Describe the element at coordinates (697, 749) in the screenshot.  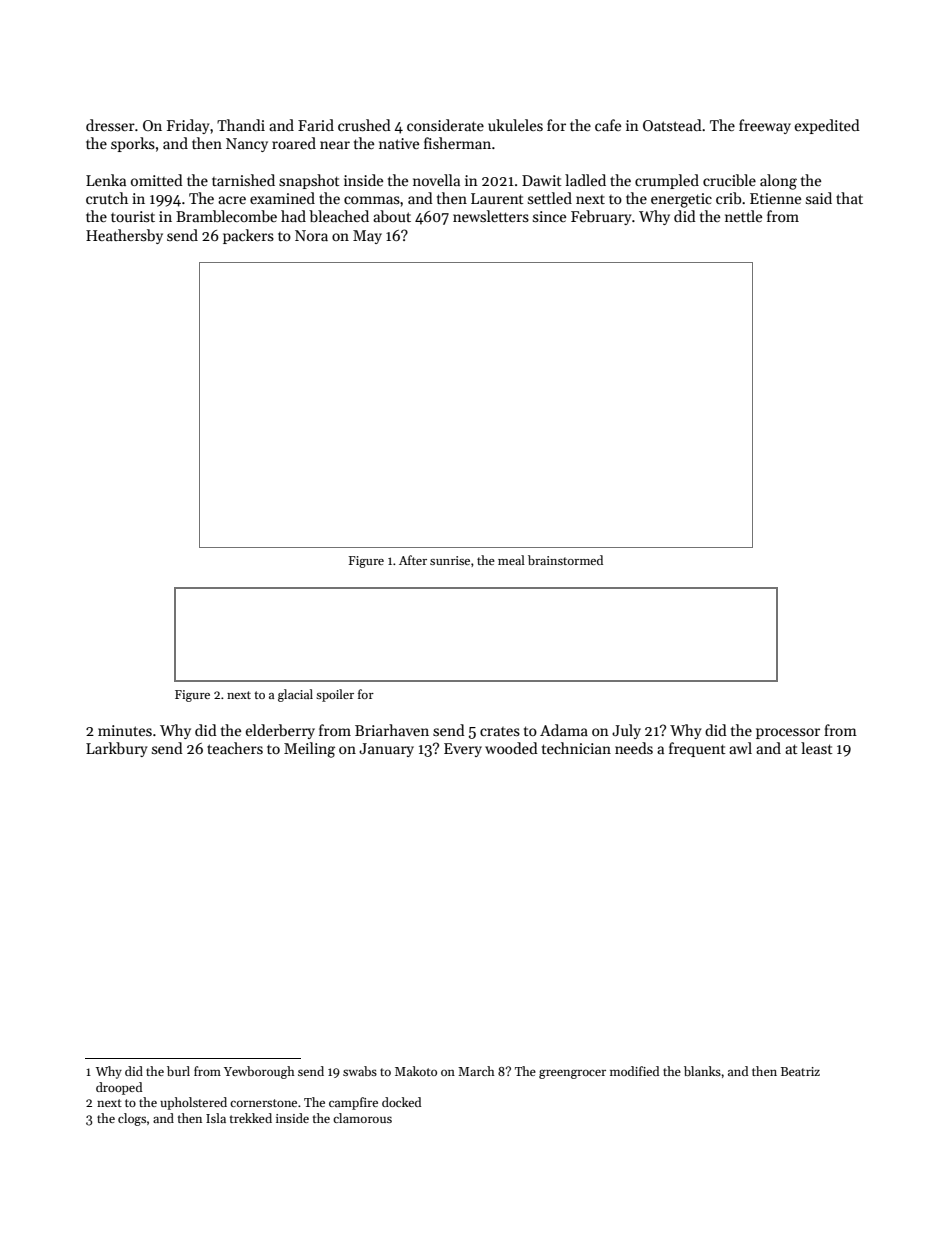
I see `frequent` at that location.
